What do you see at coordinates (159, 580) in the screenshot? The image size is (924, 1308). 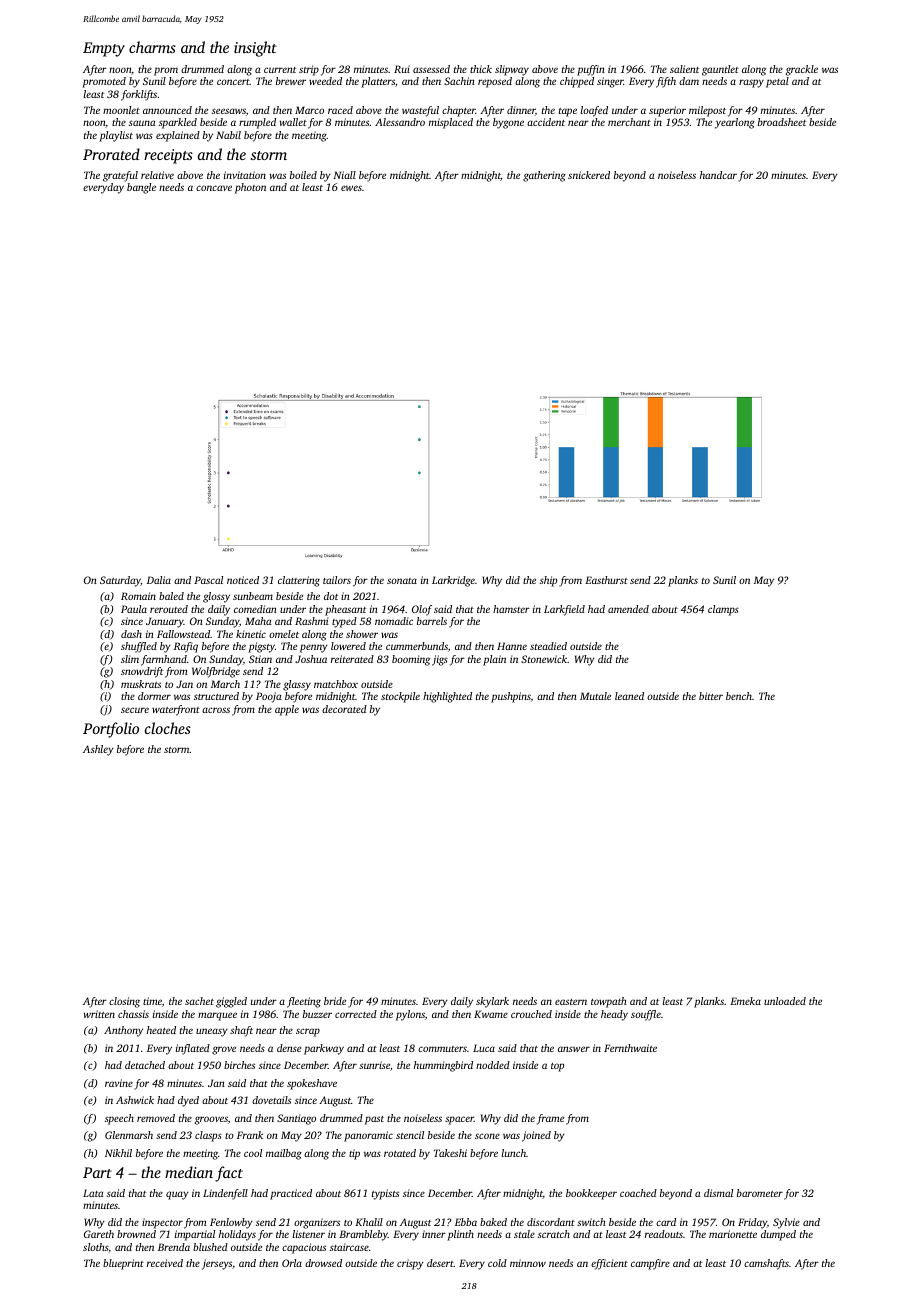 I see `Dalia` at bounding box center [159, 580].
